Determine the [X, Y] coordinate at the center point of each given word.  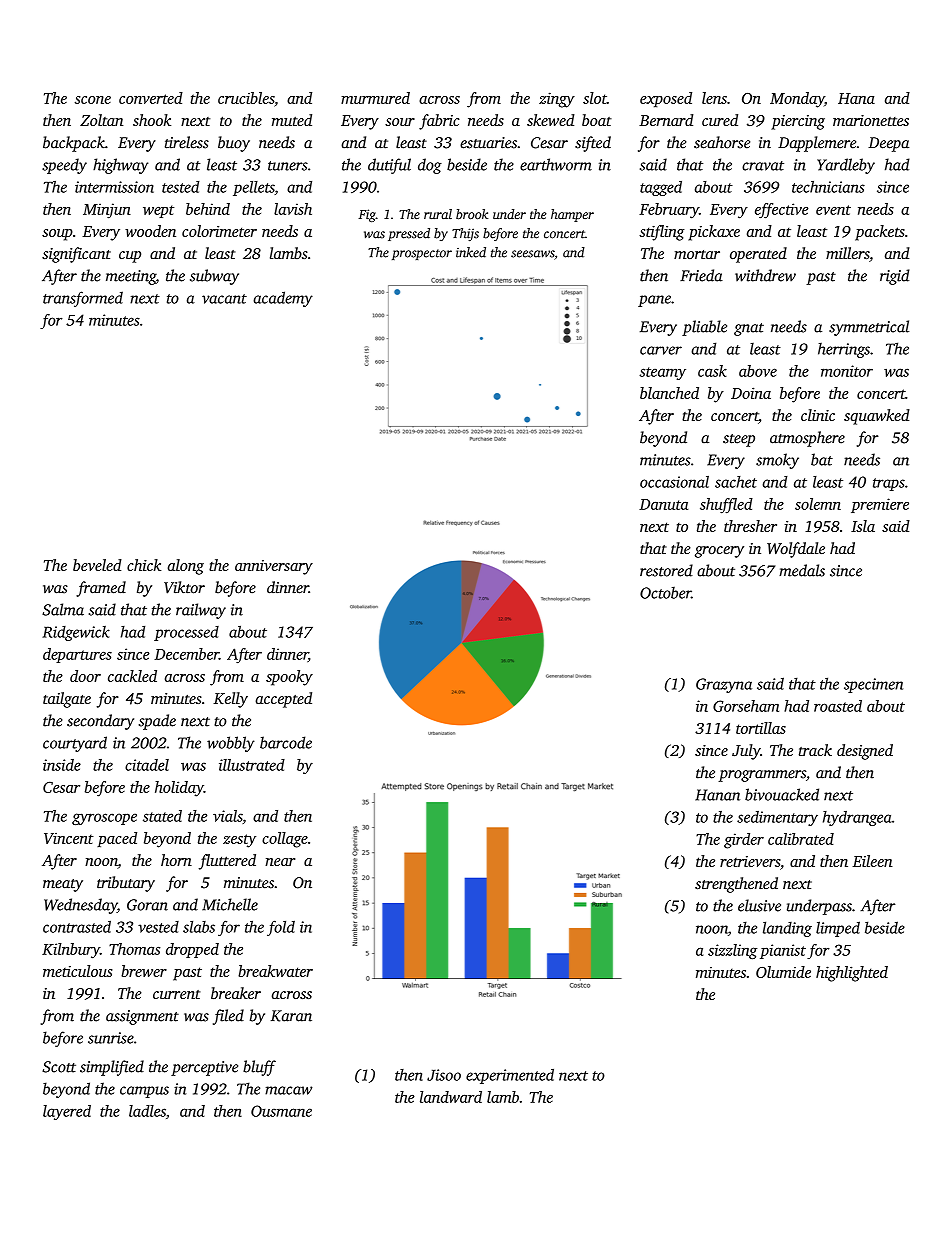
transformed [83, 299]
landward [451, 1097]
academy [283, 299]
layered [67, 1112]
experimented [510, 1076]
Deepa [888, 144]
